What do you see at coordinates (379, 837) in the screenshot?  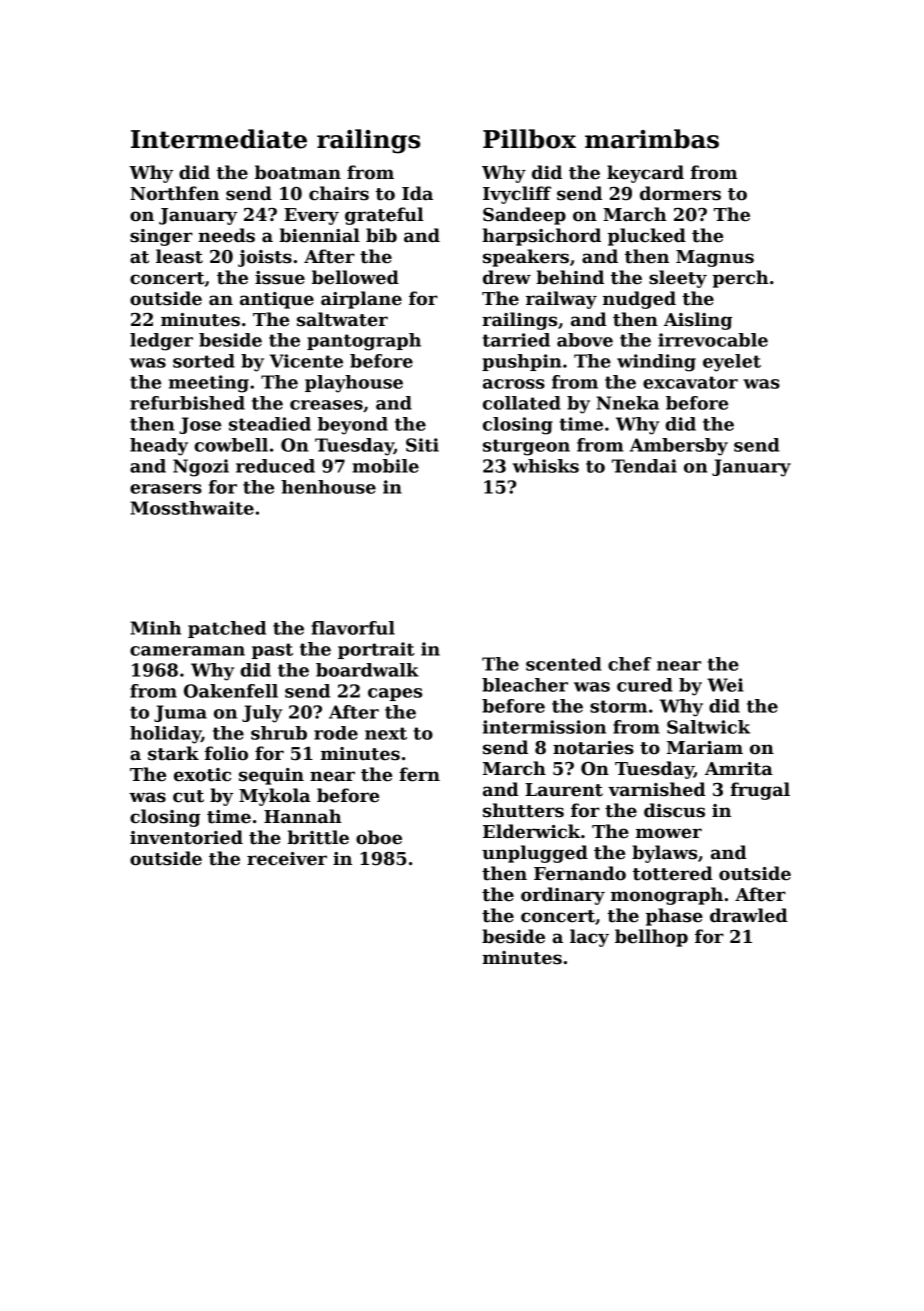 I see `oboe` at bounding box center [379, 837].
